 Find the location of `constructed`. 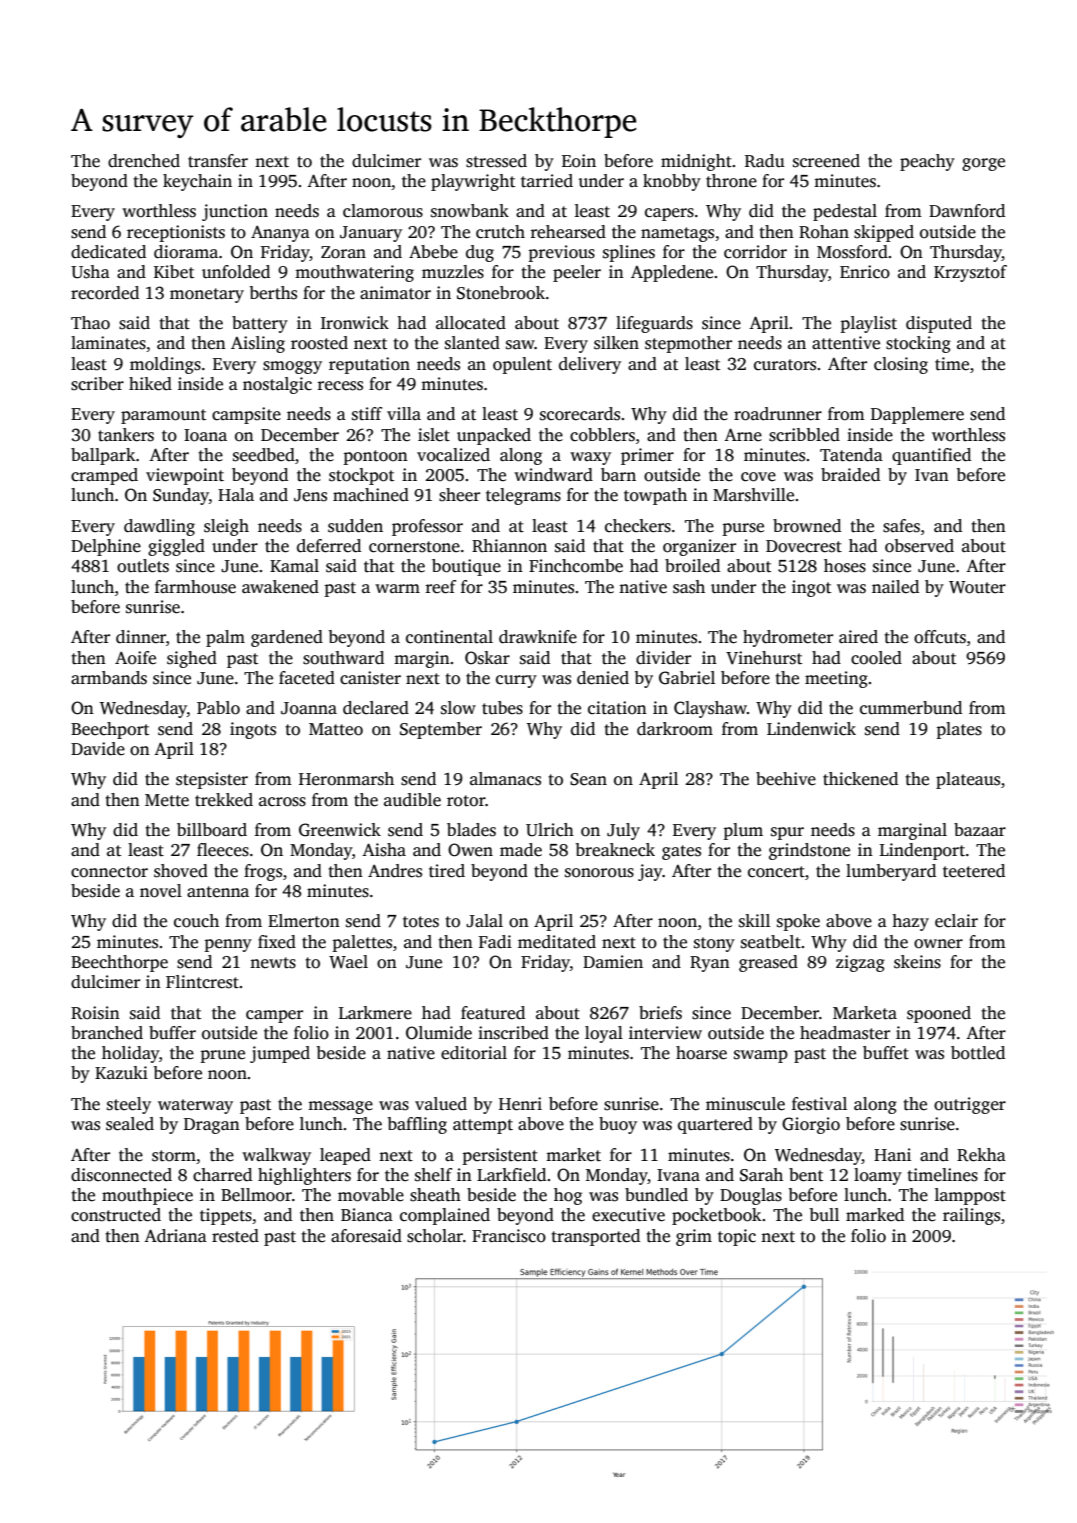

constructed is located at coordinates (116, 1215).
